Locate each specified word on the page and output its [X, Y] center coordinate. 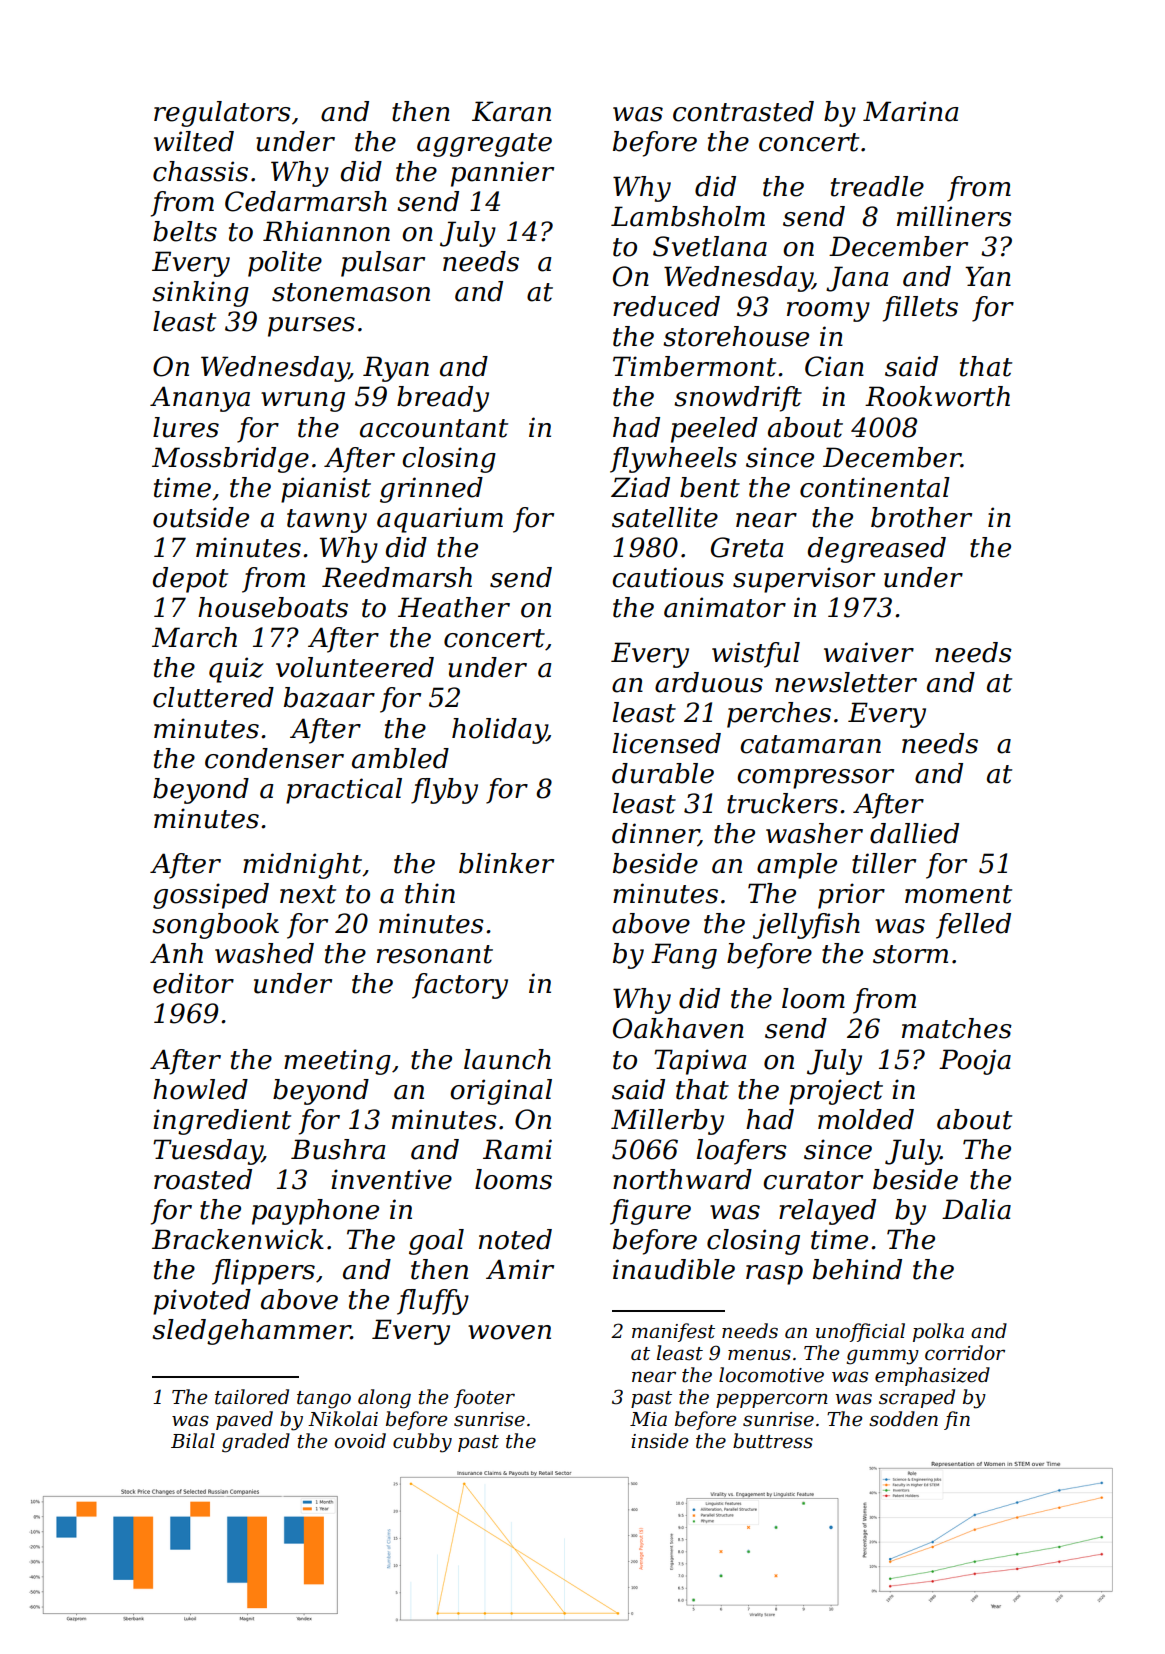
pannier [502, 174]
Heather [454, 607]
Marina [911, 111]
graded [256, 1443]
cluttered [213, 697]
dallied [914, 833]
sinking [200, 294]
